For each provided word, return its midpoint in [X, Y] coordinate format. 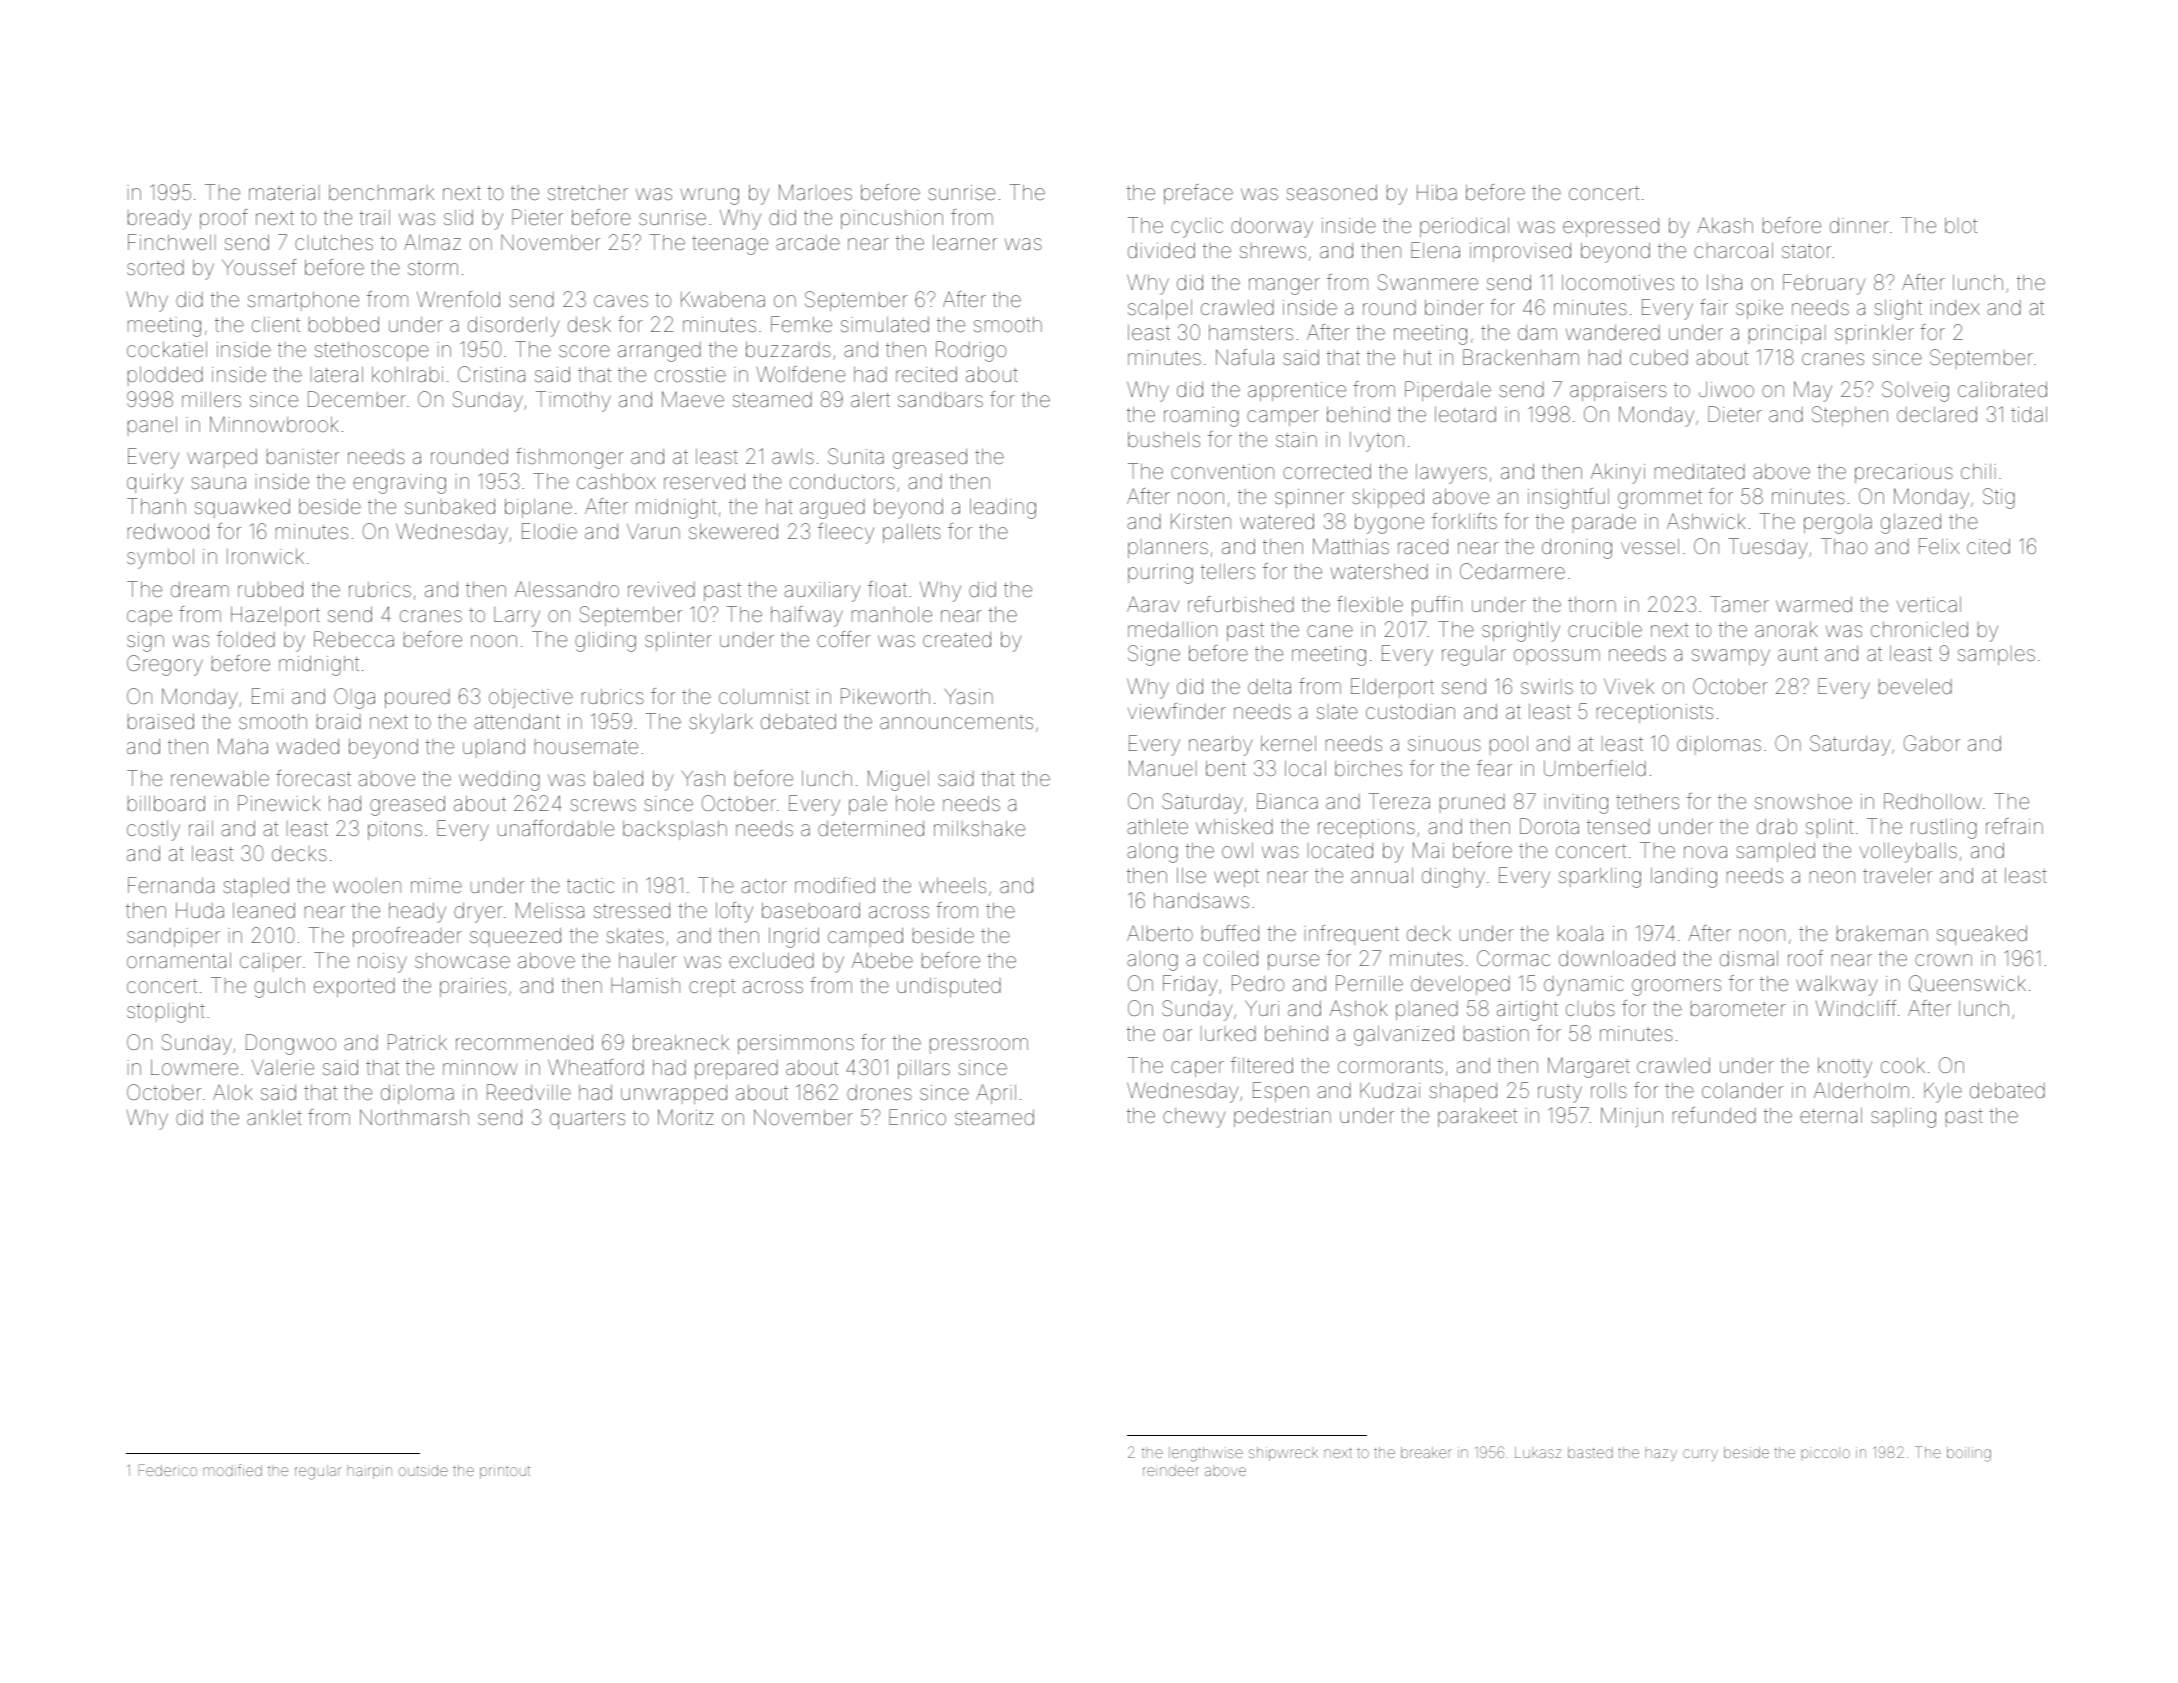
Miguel [898, 780]
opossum [1557, 657]
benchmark [381, 192]
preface [1198, 194]
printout [505, 1472]
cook [1903, 1065]
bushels [1164, 439]
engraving [399, 484]
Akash [1725, 225]
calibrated [2002, 389]
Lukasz [1538, 1452]
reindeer [1171, 1470]
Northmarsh [414, 1117]
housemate [586, 746]
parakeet [1477, 1117]
